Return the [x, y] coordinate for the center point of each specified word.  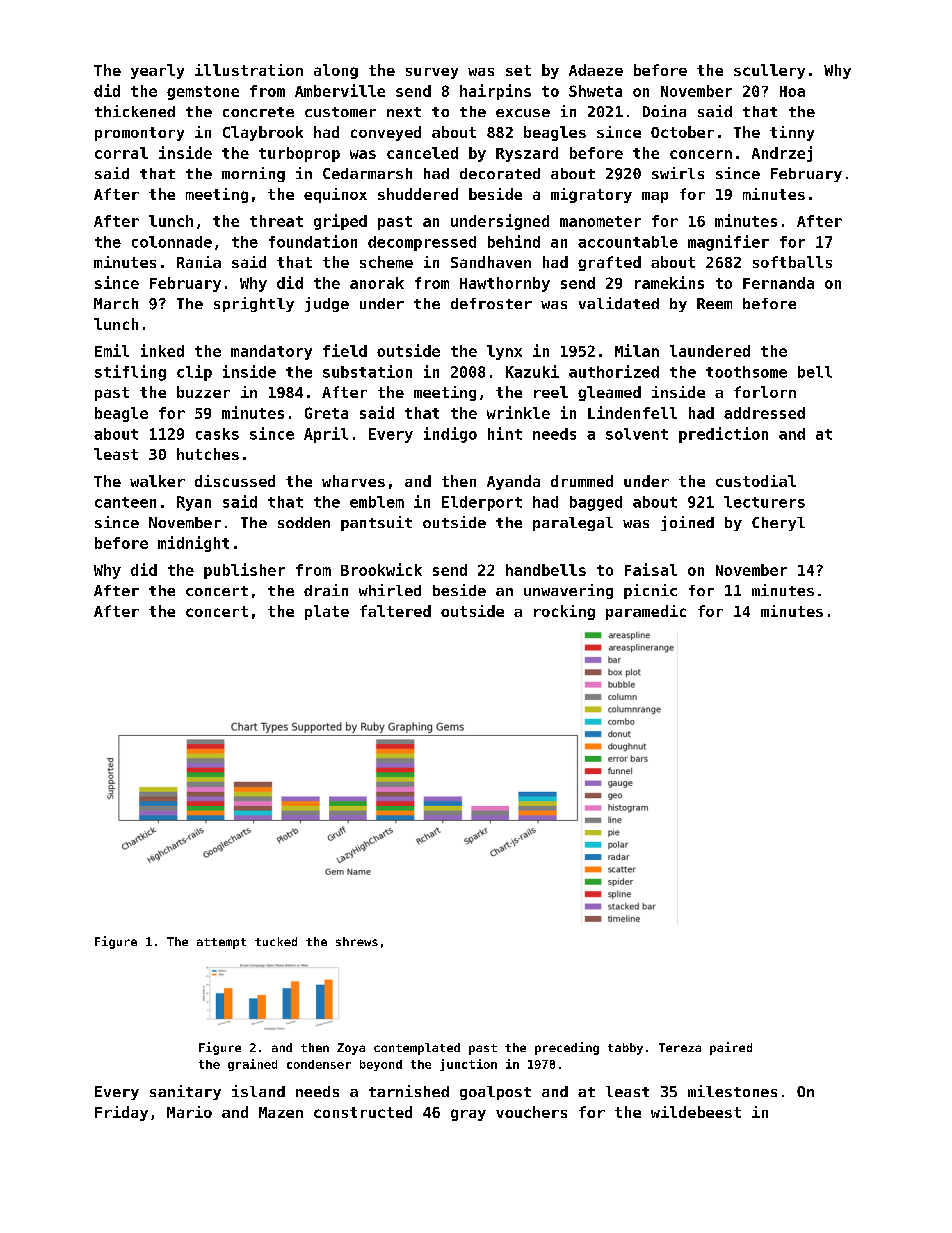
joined [687, 523]
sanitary [185, 1092]
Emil [112, 350]
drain [326, 590]
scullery [769, 71]
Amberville [340, 90]
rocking [564, 612]
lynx [504, 352]
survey [432, 73]
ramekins [669, 282]
